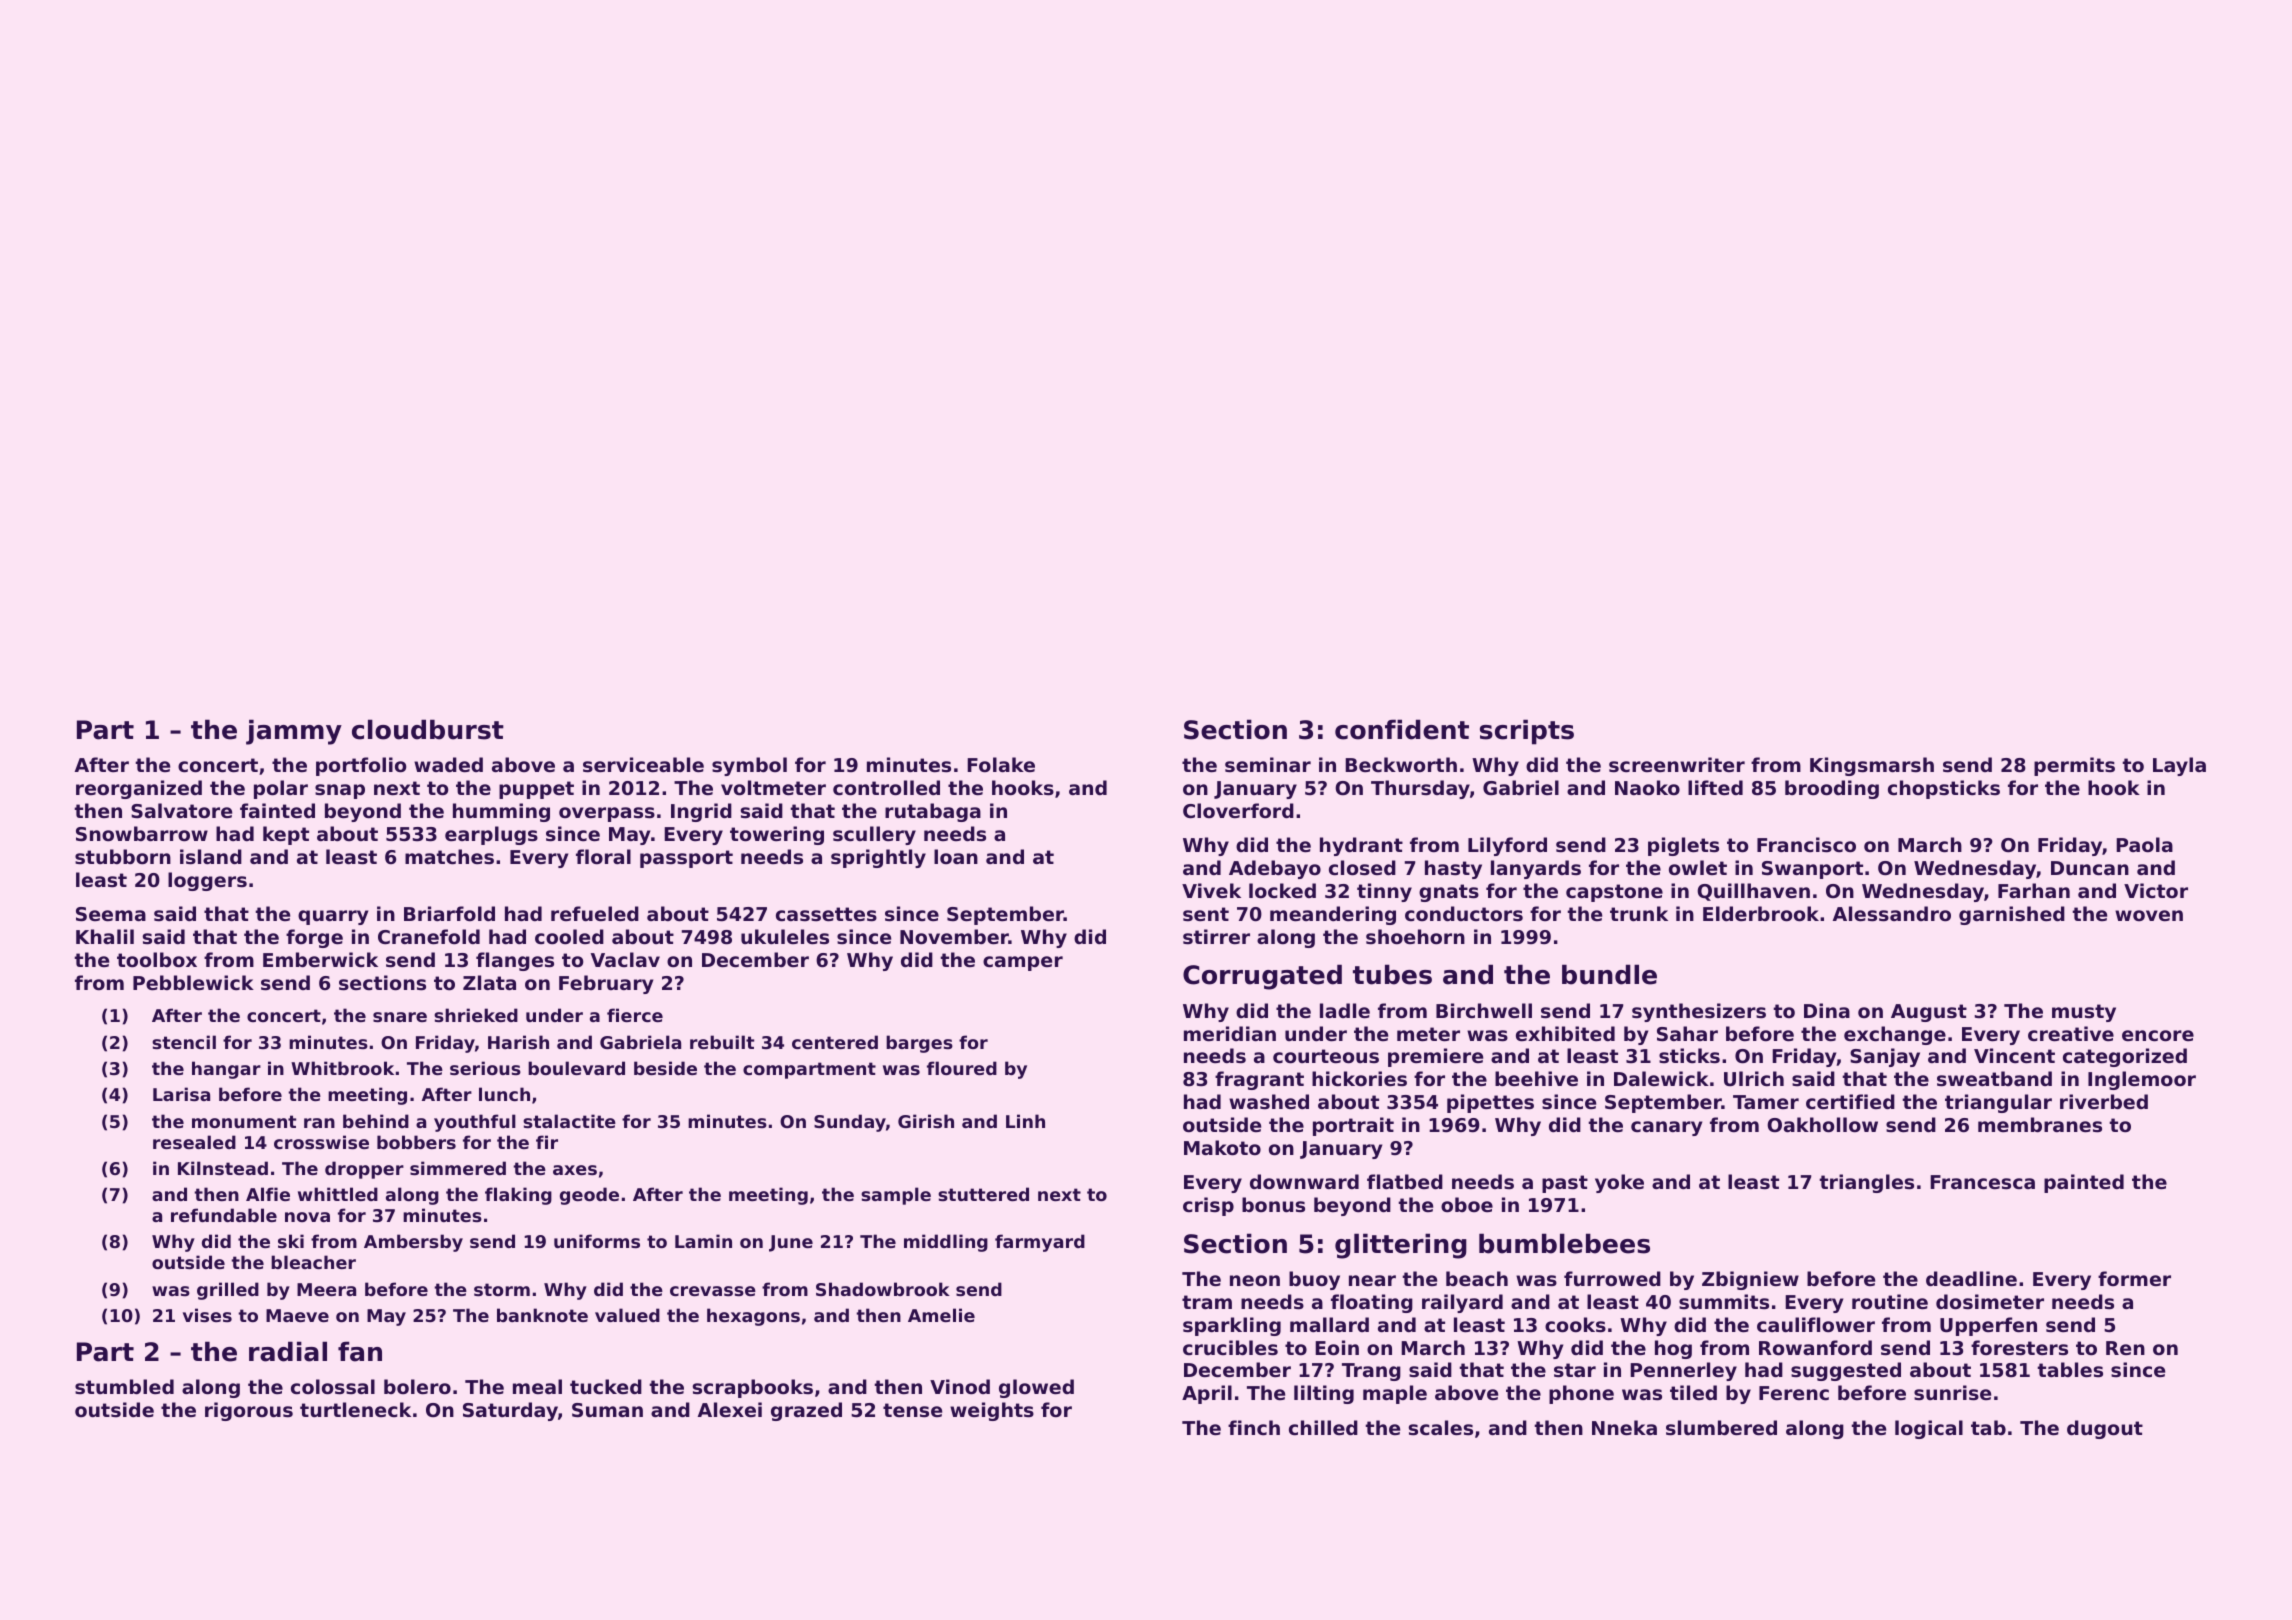 This screenshot has height=1620, width=2292. What do you see at coordinates (249, 1411) in the screenshot?
I see `rigorous` at bounding box center [249, 1411].
